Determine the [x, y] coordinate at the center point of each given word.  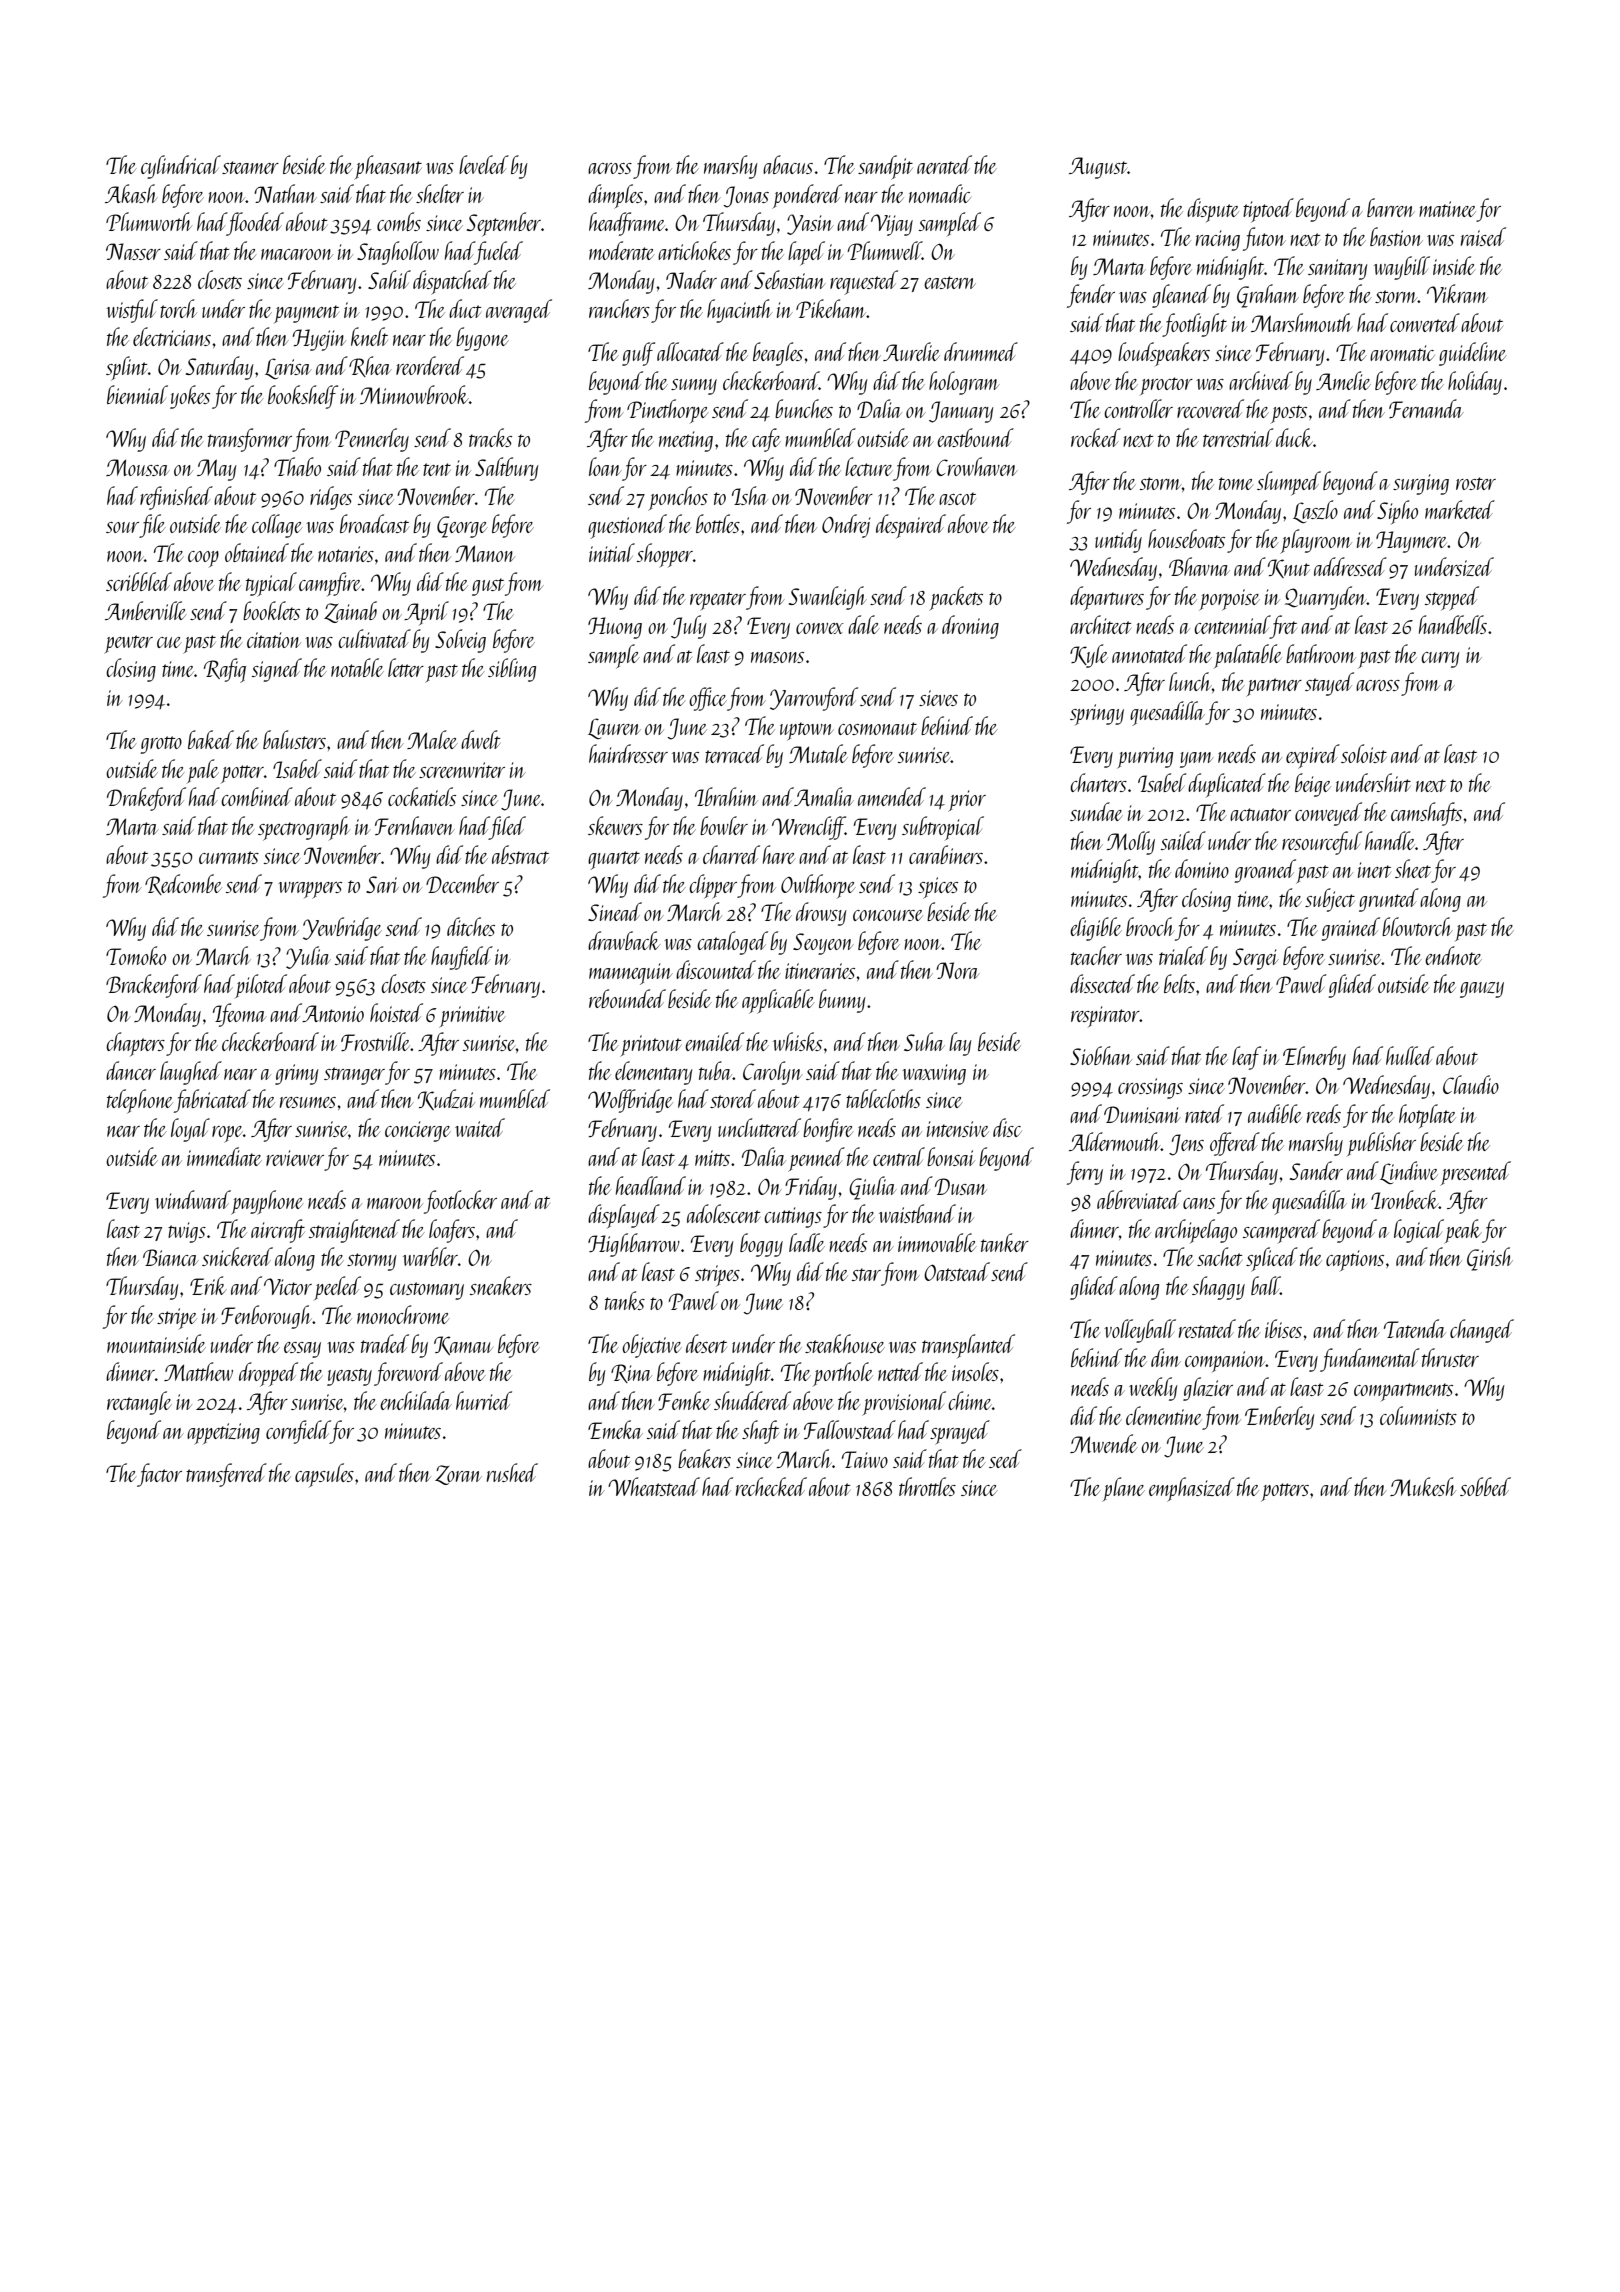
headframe [626, 224]
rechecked [771, 1486]
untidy [1118, 541]
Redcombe [183, 884]
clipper [713, 886]
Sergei [1256, 959]
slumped [1289, 483]
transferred [226, 1475]
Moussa [138, 467]
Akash [131, 193]
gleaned [1181, 296]
